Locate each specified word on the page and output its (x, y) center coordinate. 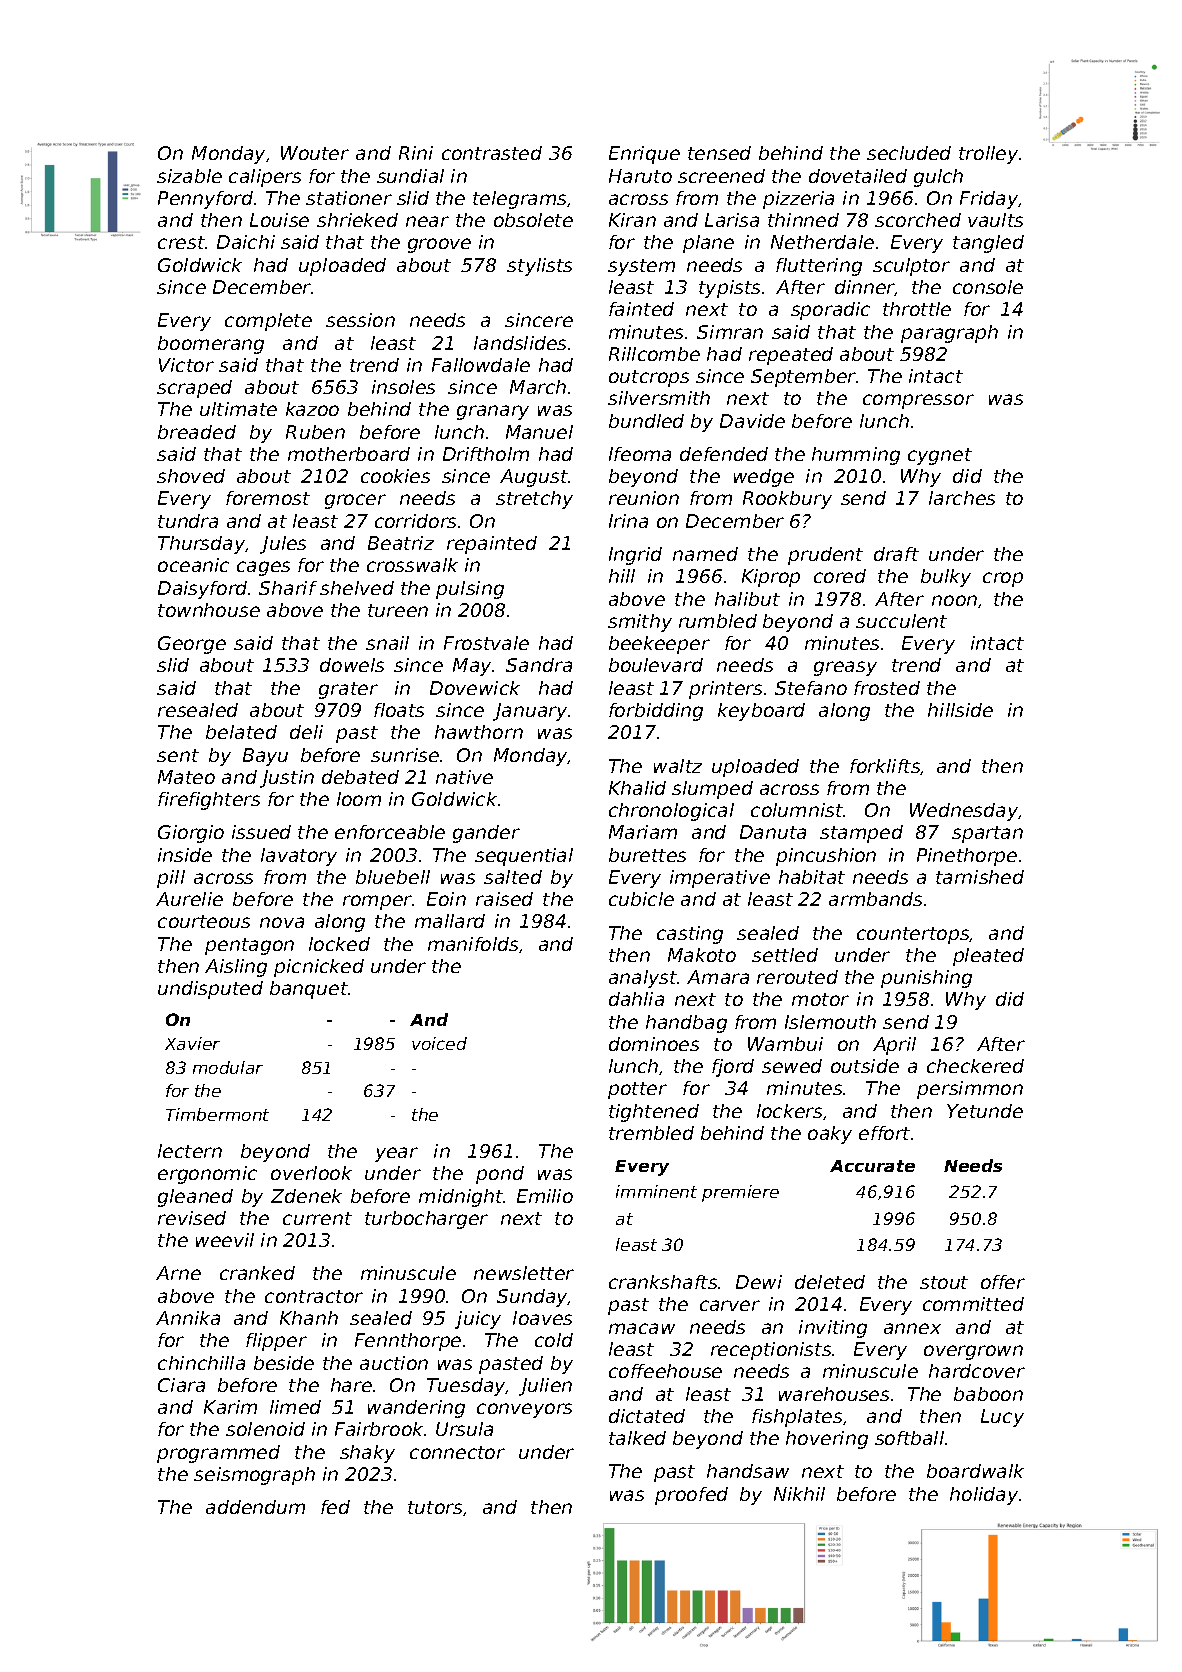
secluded (909, 153)
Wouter (315, 153)
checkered (975, 1066)
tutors (435, 1507)
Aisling (236, 968)
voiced (439, 1043)
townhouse (209, 610)
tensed (719, 153)
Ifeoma (640, 454)
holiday (984, 1496)
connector (457, 1452)
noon (954, 600)
